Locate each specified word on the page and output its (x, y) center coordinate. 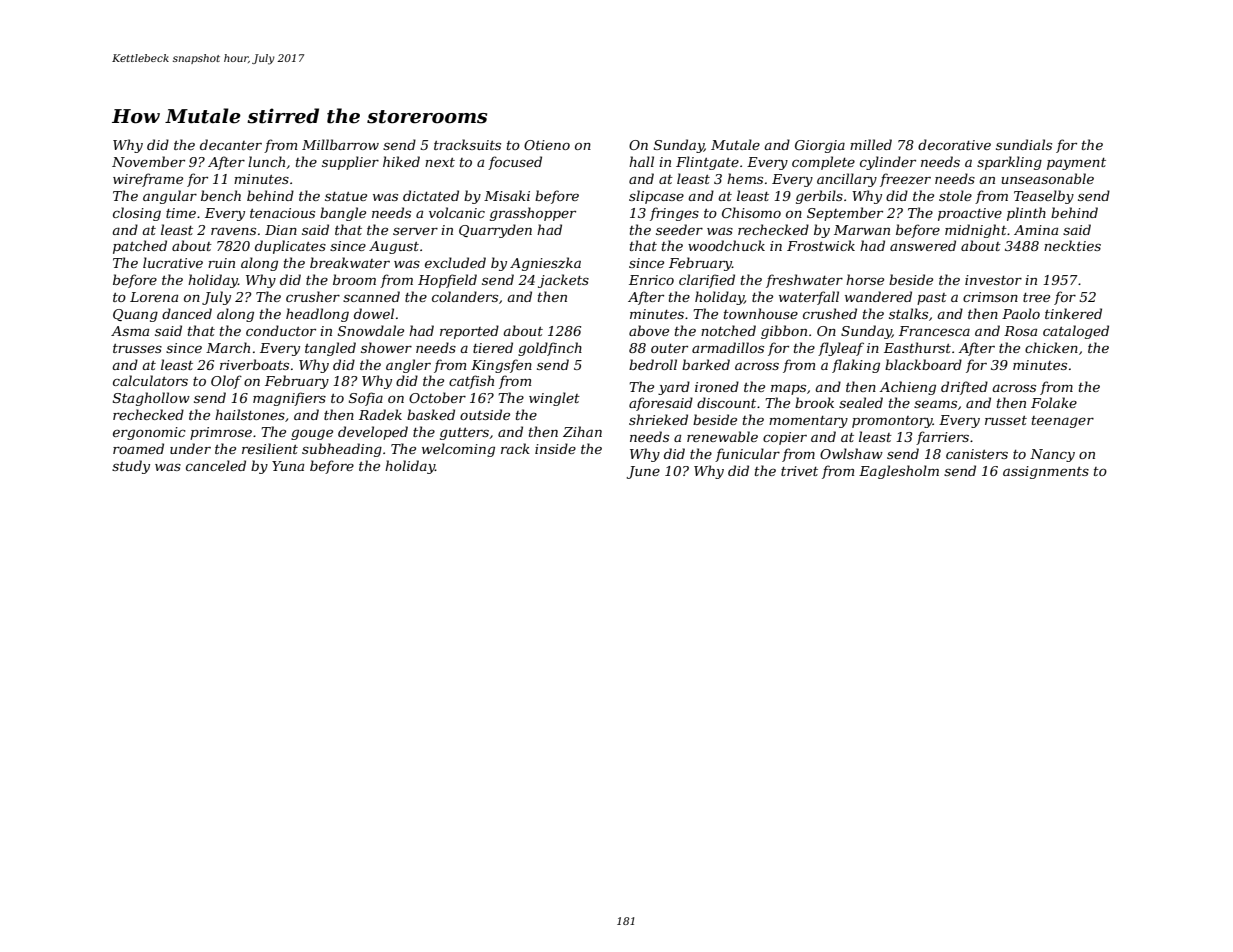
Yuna (288, 466)
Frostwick (821, 245)
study (131, 467)
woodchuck (726, 245)
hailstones (250, 414)
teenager (1063, 422)
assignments (1046, 472)
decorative (954, 144)
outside (485, 414)
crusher (313, 296)
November (148, 161)
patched (140, 247)
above (649, 330)
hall (641, 161)
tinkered (1073, 313)
